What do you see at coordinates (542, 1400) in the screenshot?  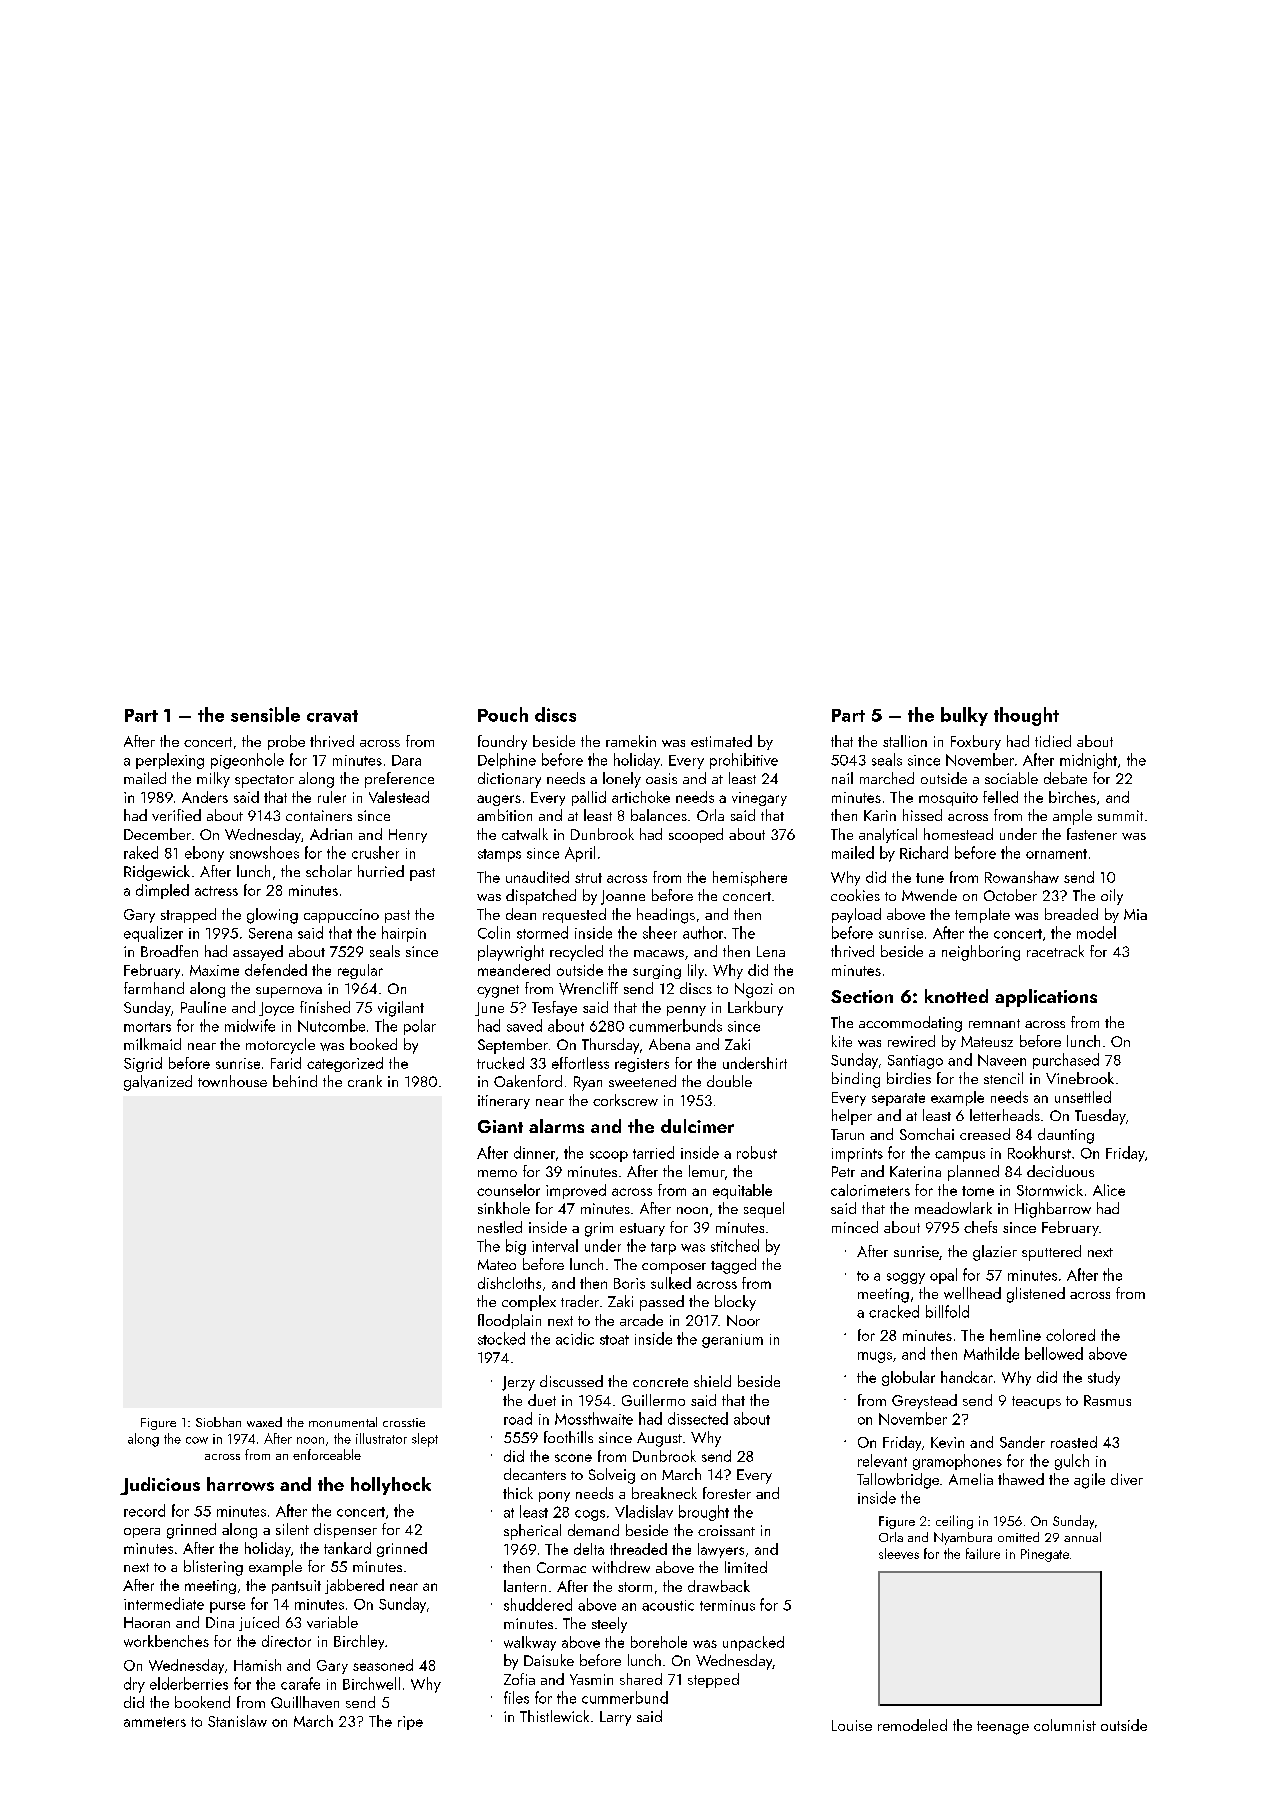 I see `duet` at bounding box center [542, 1400].
